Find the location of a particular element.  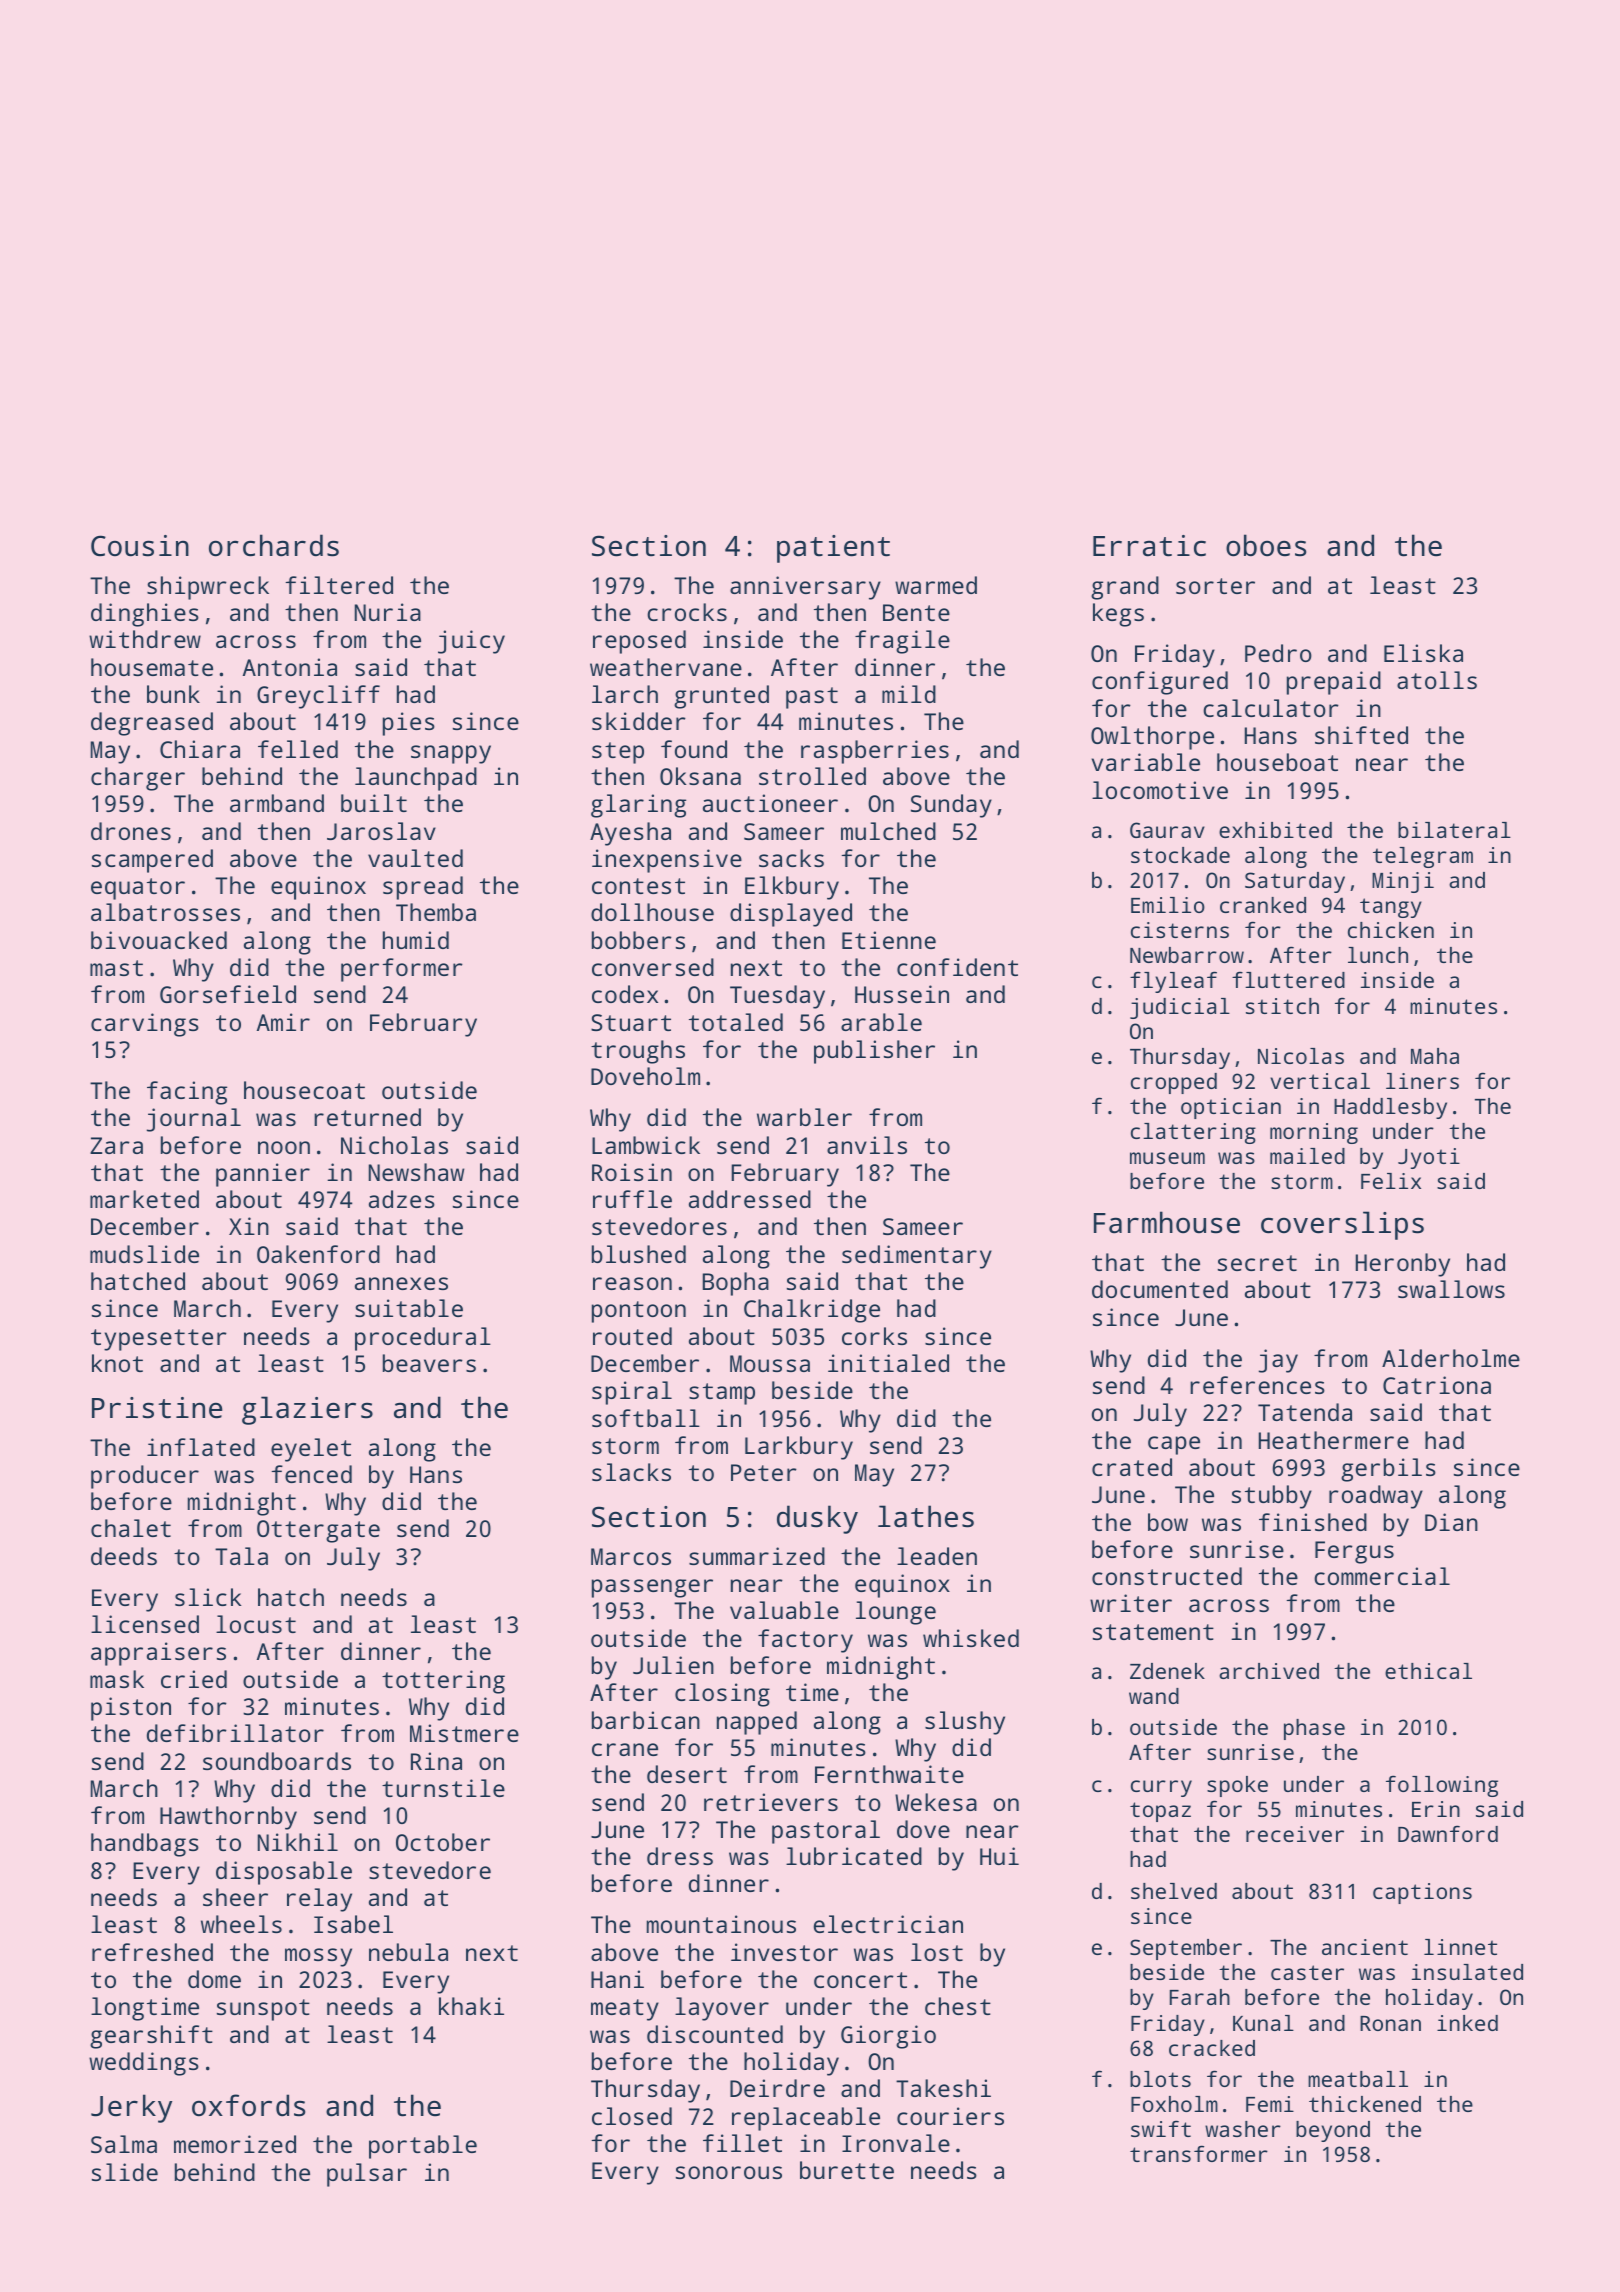

warbler is located at coordinates (804, 1117).
